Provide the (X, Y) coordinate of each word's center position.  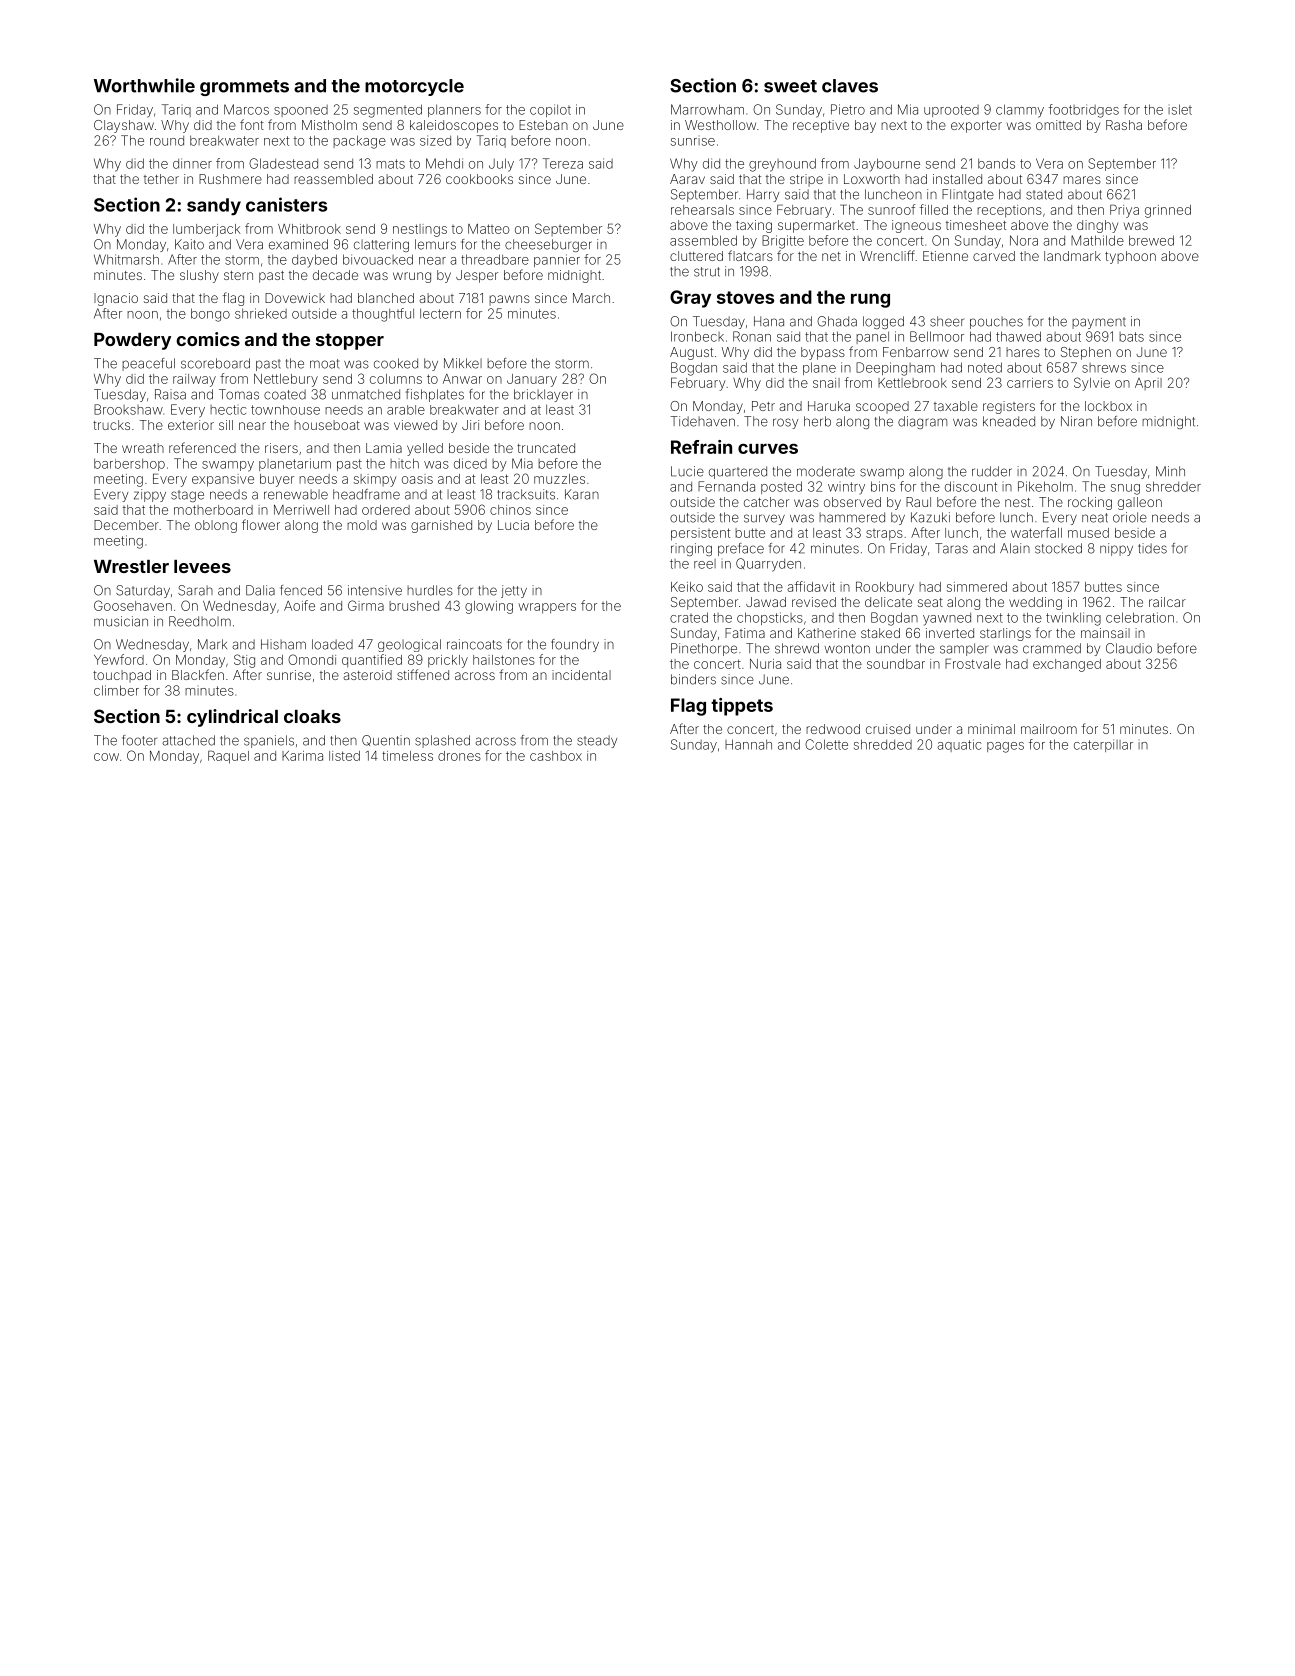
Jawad (766, 602)
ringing (691, 549)
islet (1180, 109)
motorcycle (414, 87)
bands (996, 163)
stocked (1058, 548)
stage (187, 496)
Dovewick (295, 298)
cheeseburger (548, 245)
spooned (301, 111)
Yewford (119, 659)
